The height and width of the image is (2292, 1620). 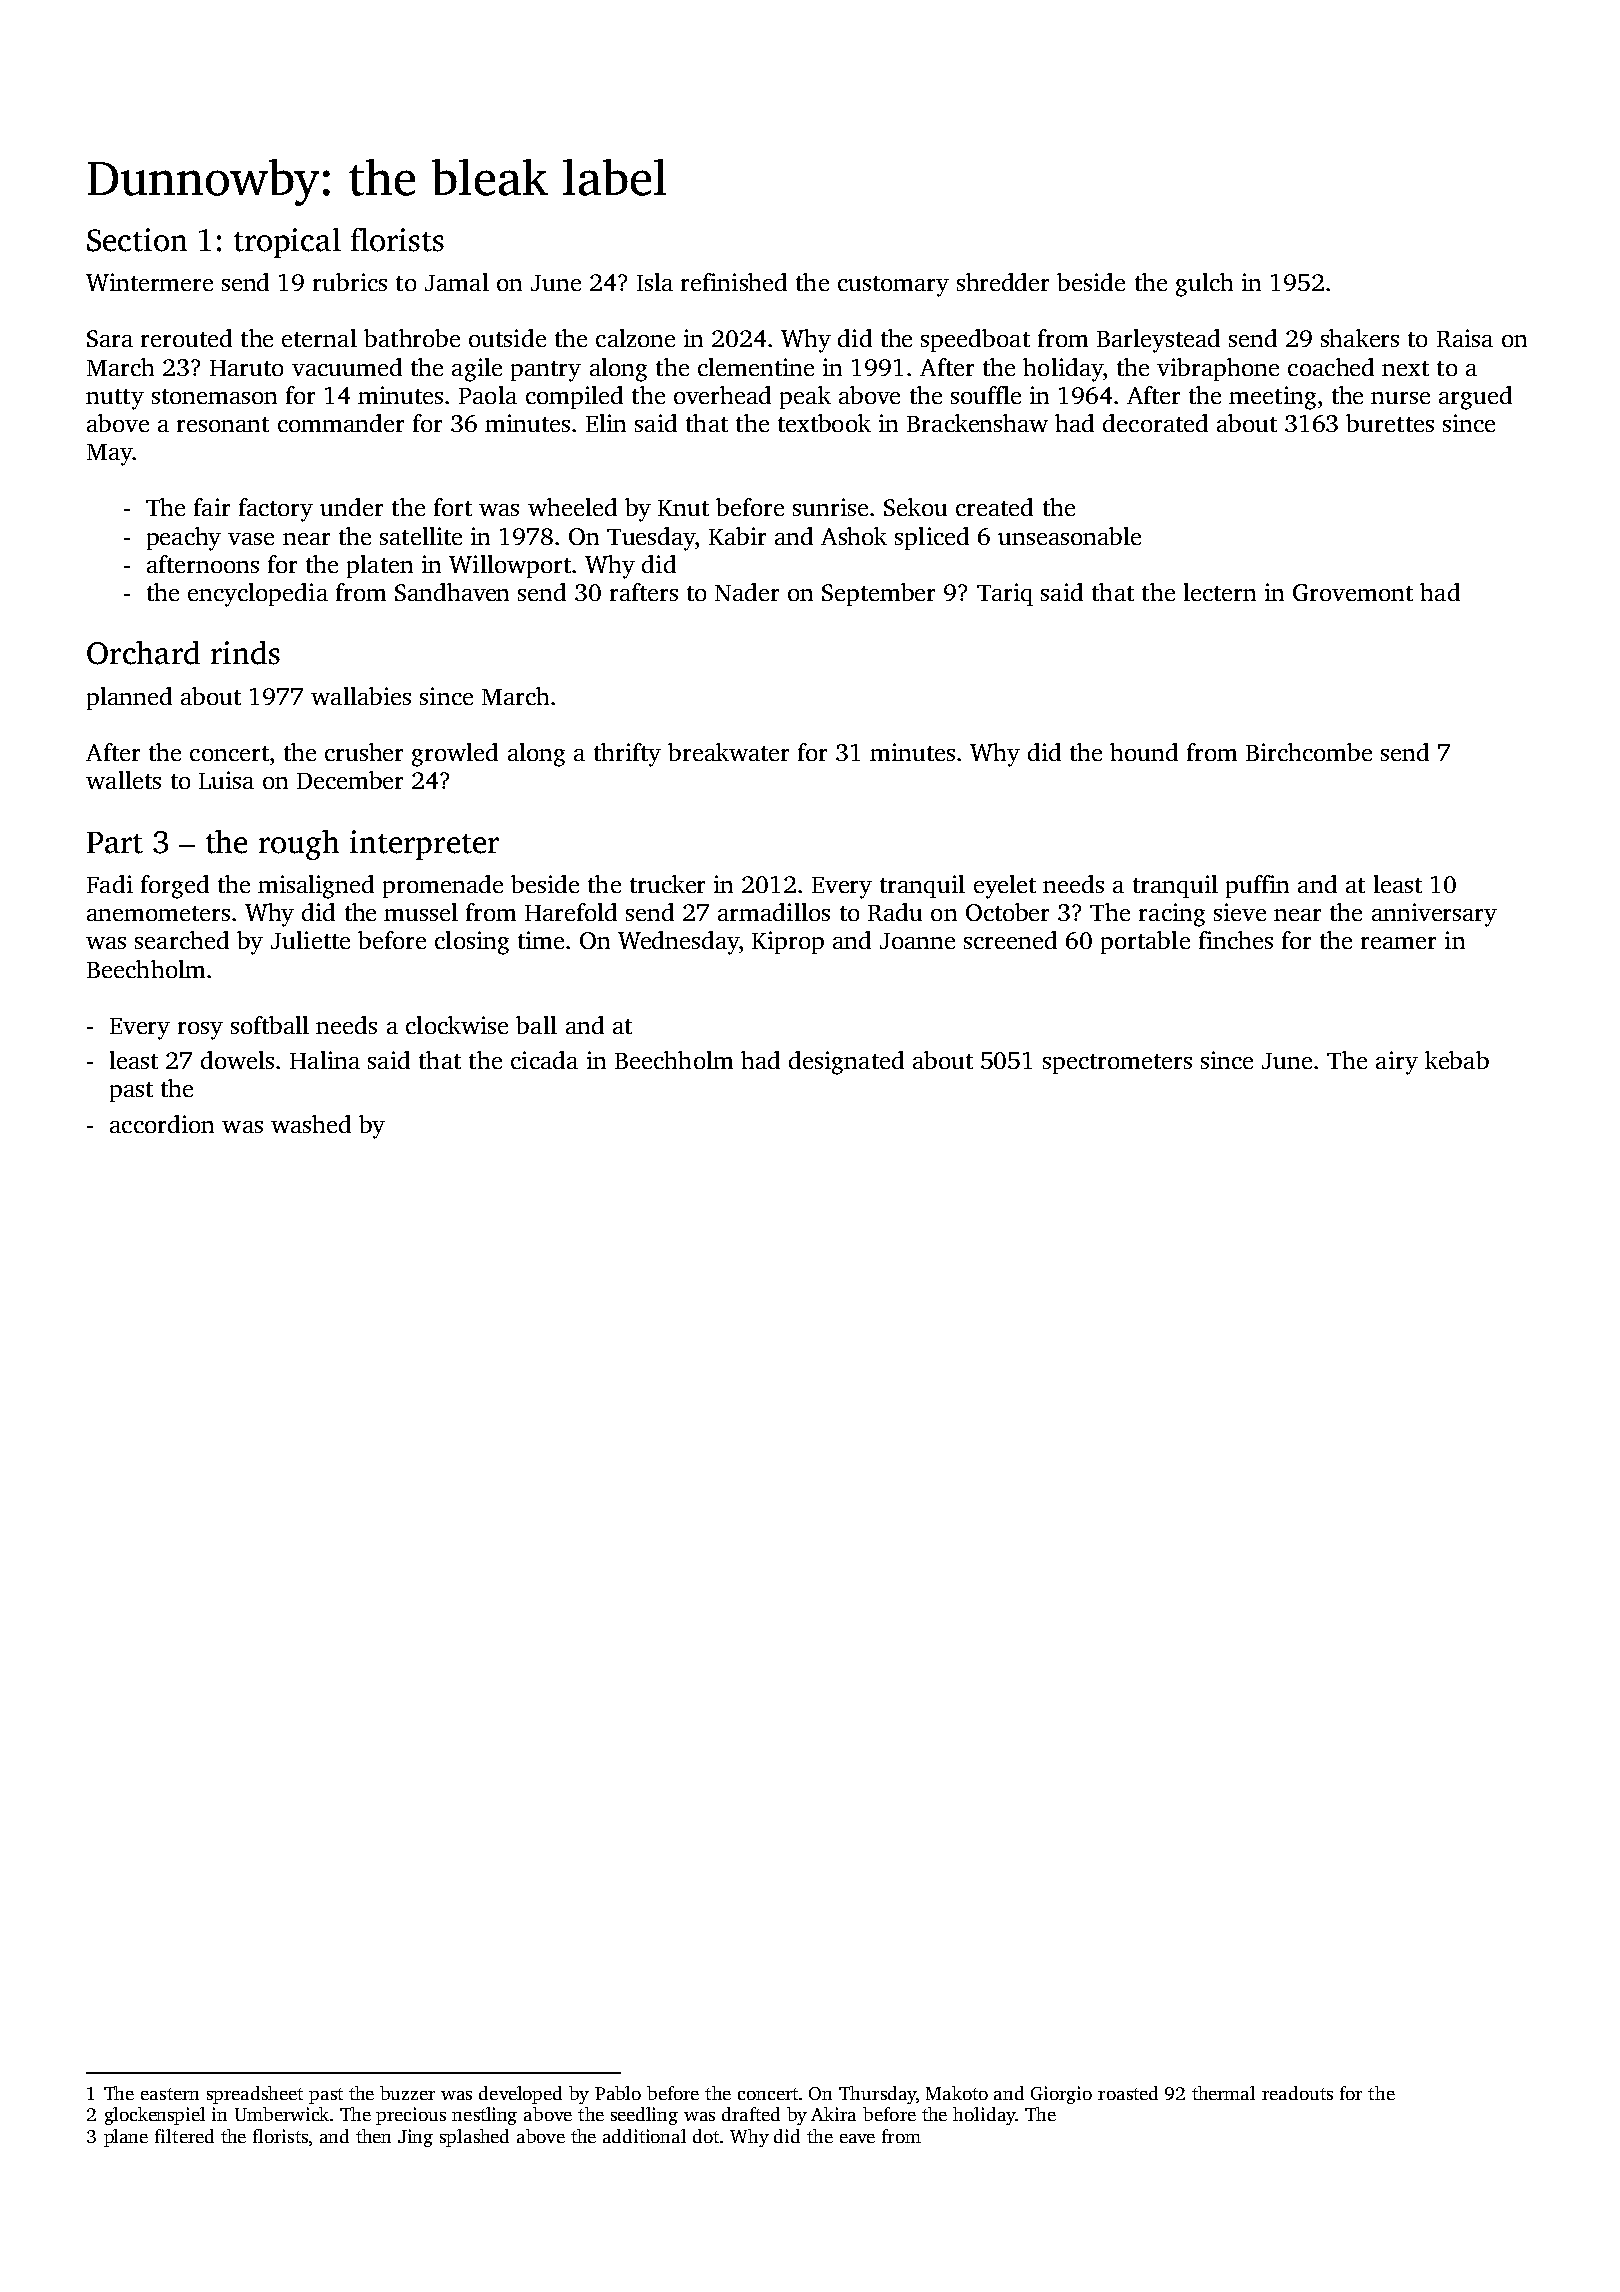 What do you see at coordinates (1005, 594) in the image?
I see `Tariq` at bounding box center [1005, 594].
